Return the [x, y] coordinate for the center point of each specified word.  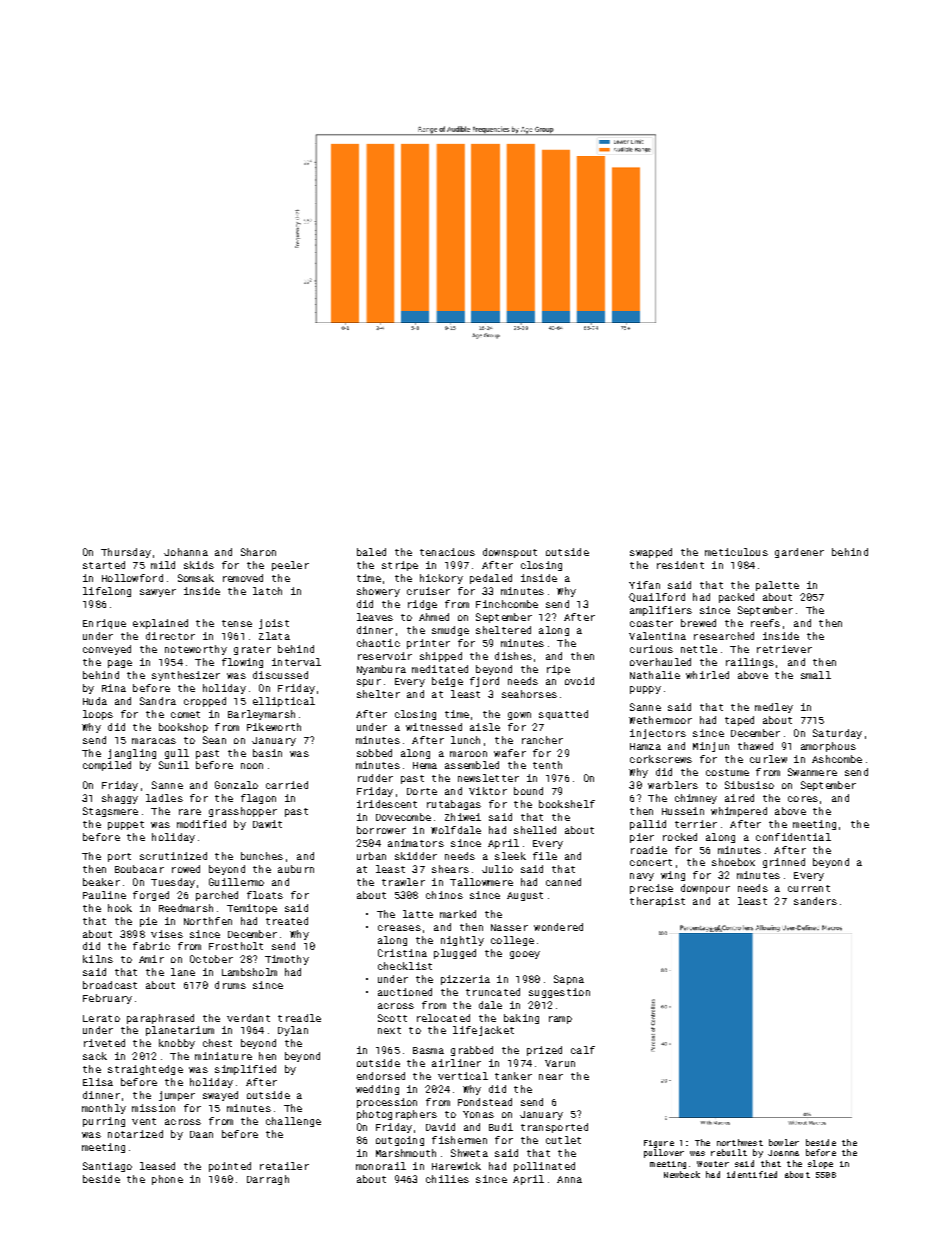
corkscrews [661, 759]
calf [583, 1050]
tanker [513, 1076]
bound [528, 791]
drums [230, 985]
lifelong [107, 592]
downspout [510, 553]
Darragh [268, 1180]
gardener [799, 553]
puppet [126, 825]
